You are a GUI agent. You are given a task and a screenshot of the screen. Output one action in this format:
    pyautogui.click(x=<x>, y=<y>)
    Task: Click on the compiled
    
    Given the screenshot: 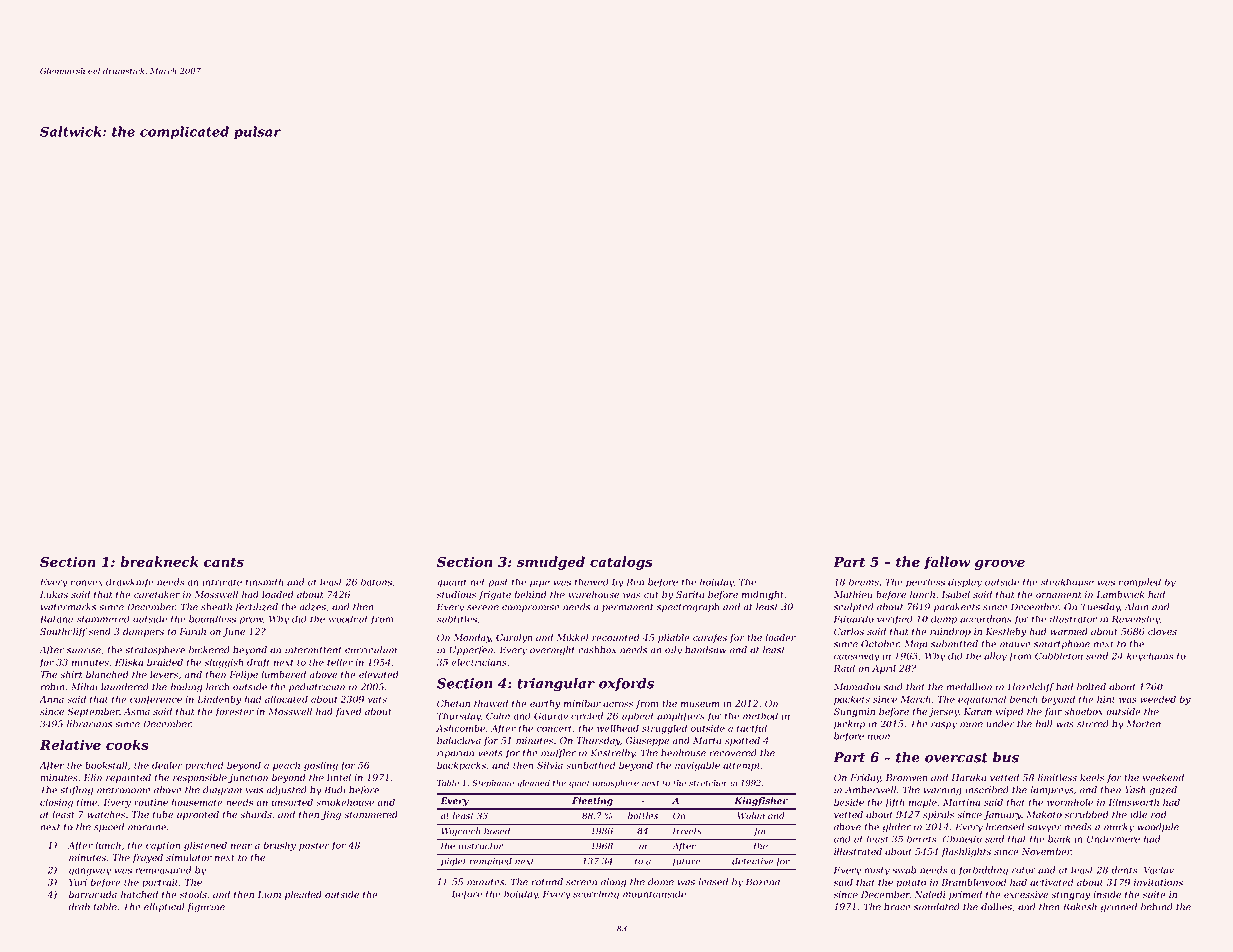 What is the action you would take?
    pyautogui.click(x=1139, y=583)
